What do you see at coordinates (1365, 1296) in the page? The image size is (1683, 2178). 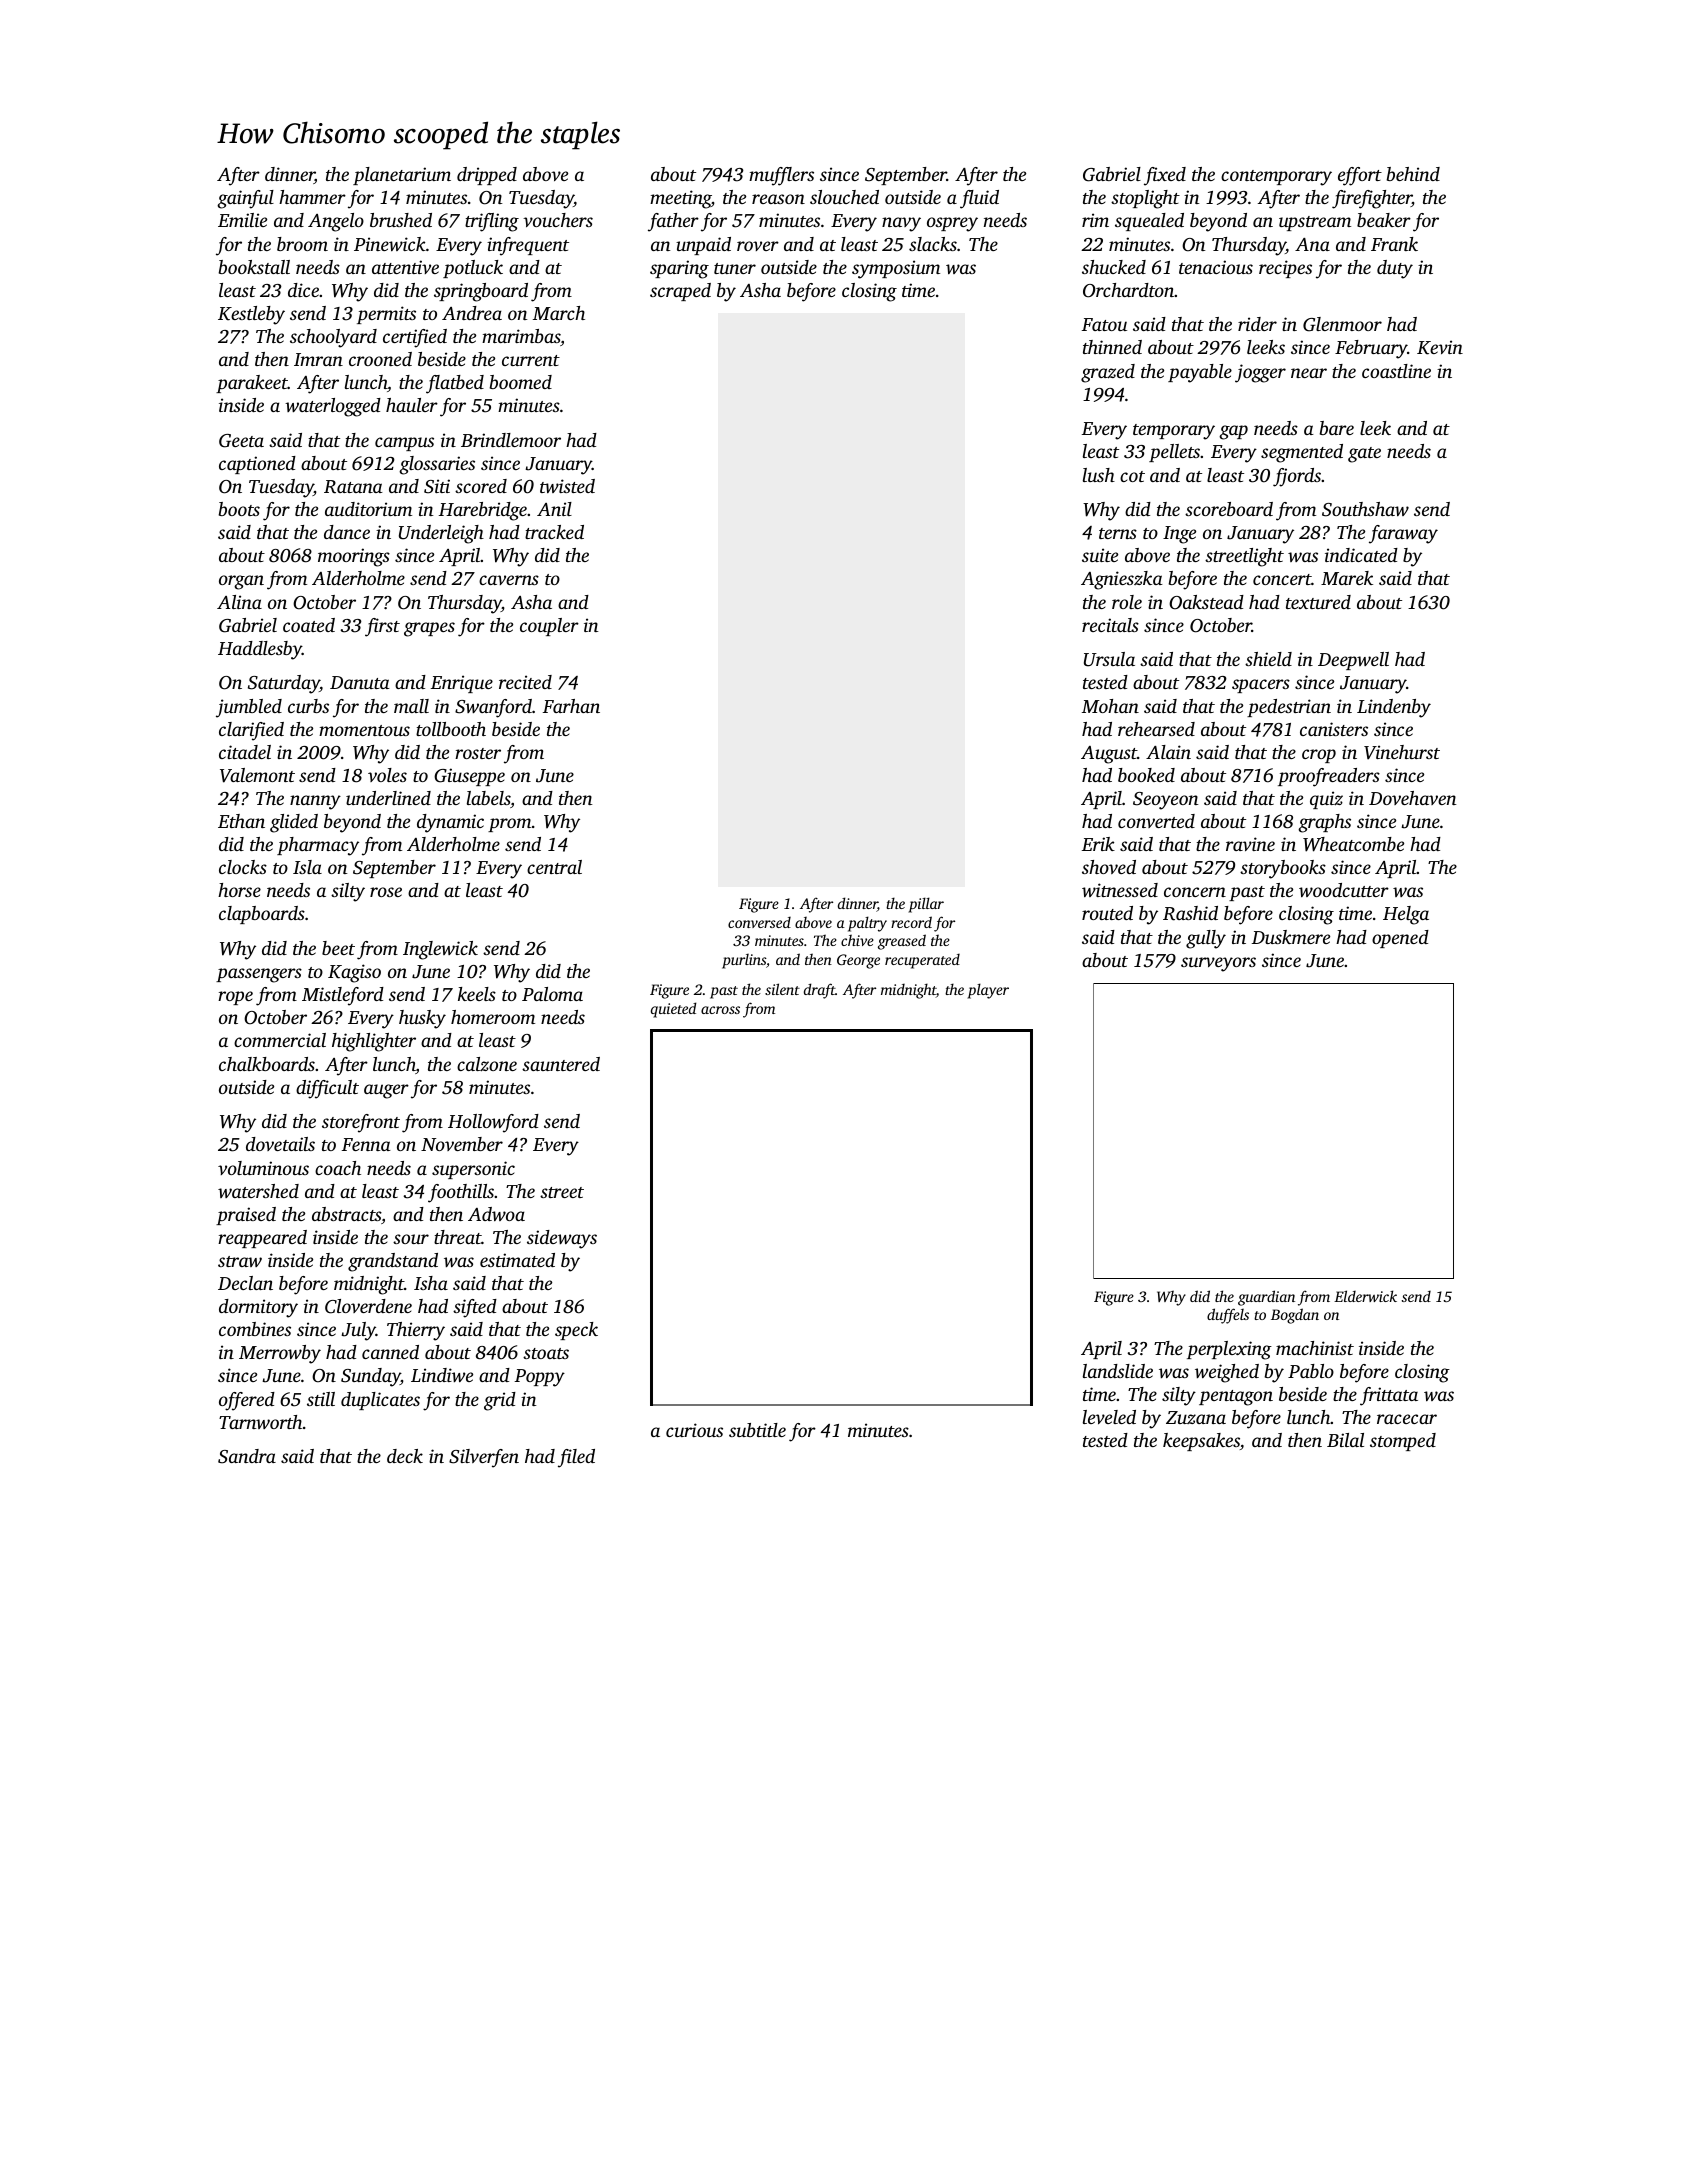 I see `Elderwick` at bounding box center [1365, 1296].
